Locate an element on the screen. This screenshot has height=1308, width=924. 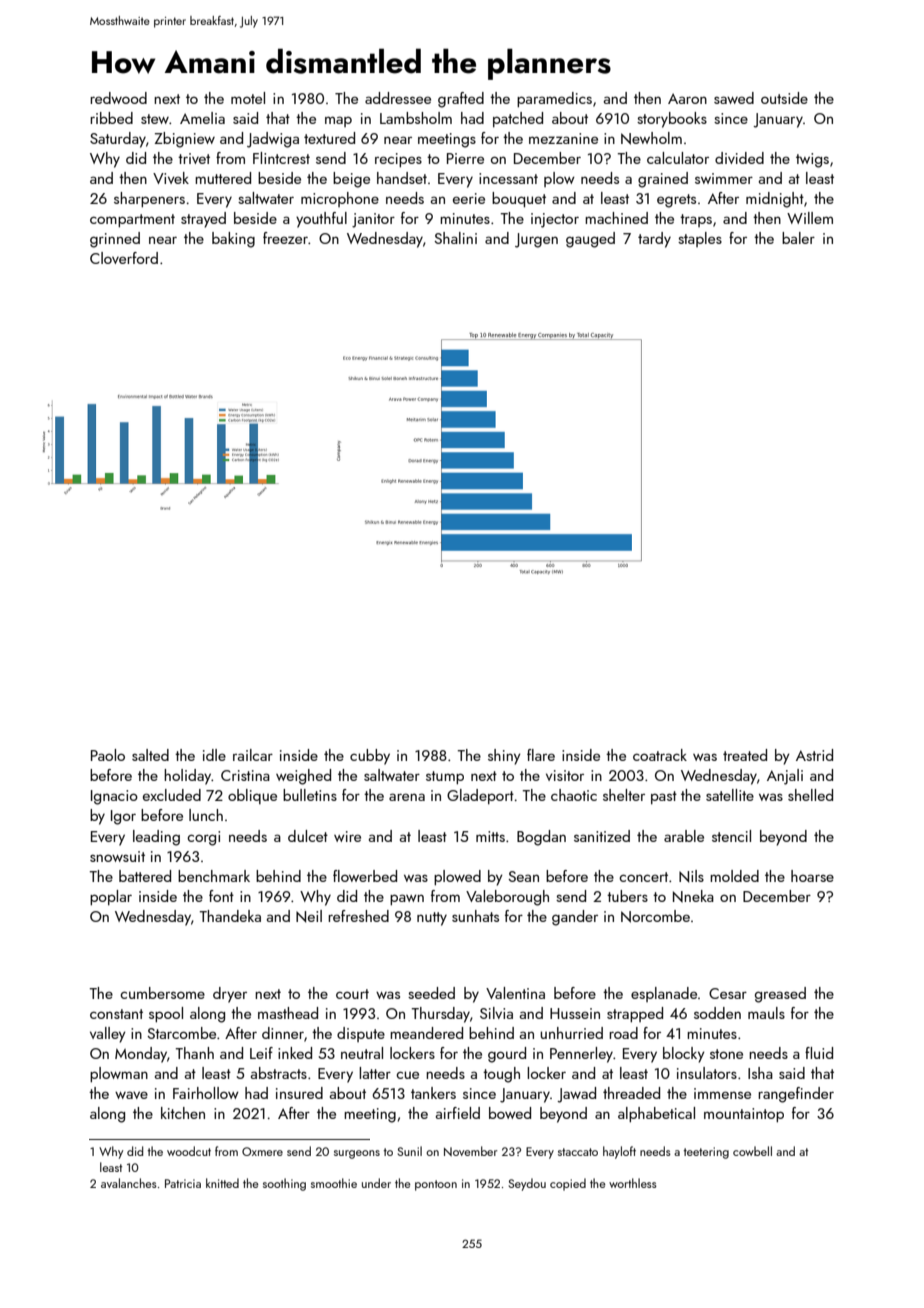
wire is located at coordinates (347, 836).
